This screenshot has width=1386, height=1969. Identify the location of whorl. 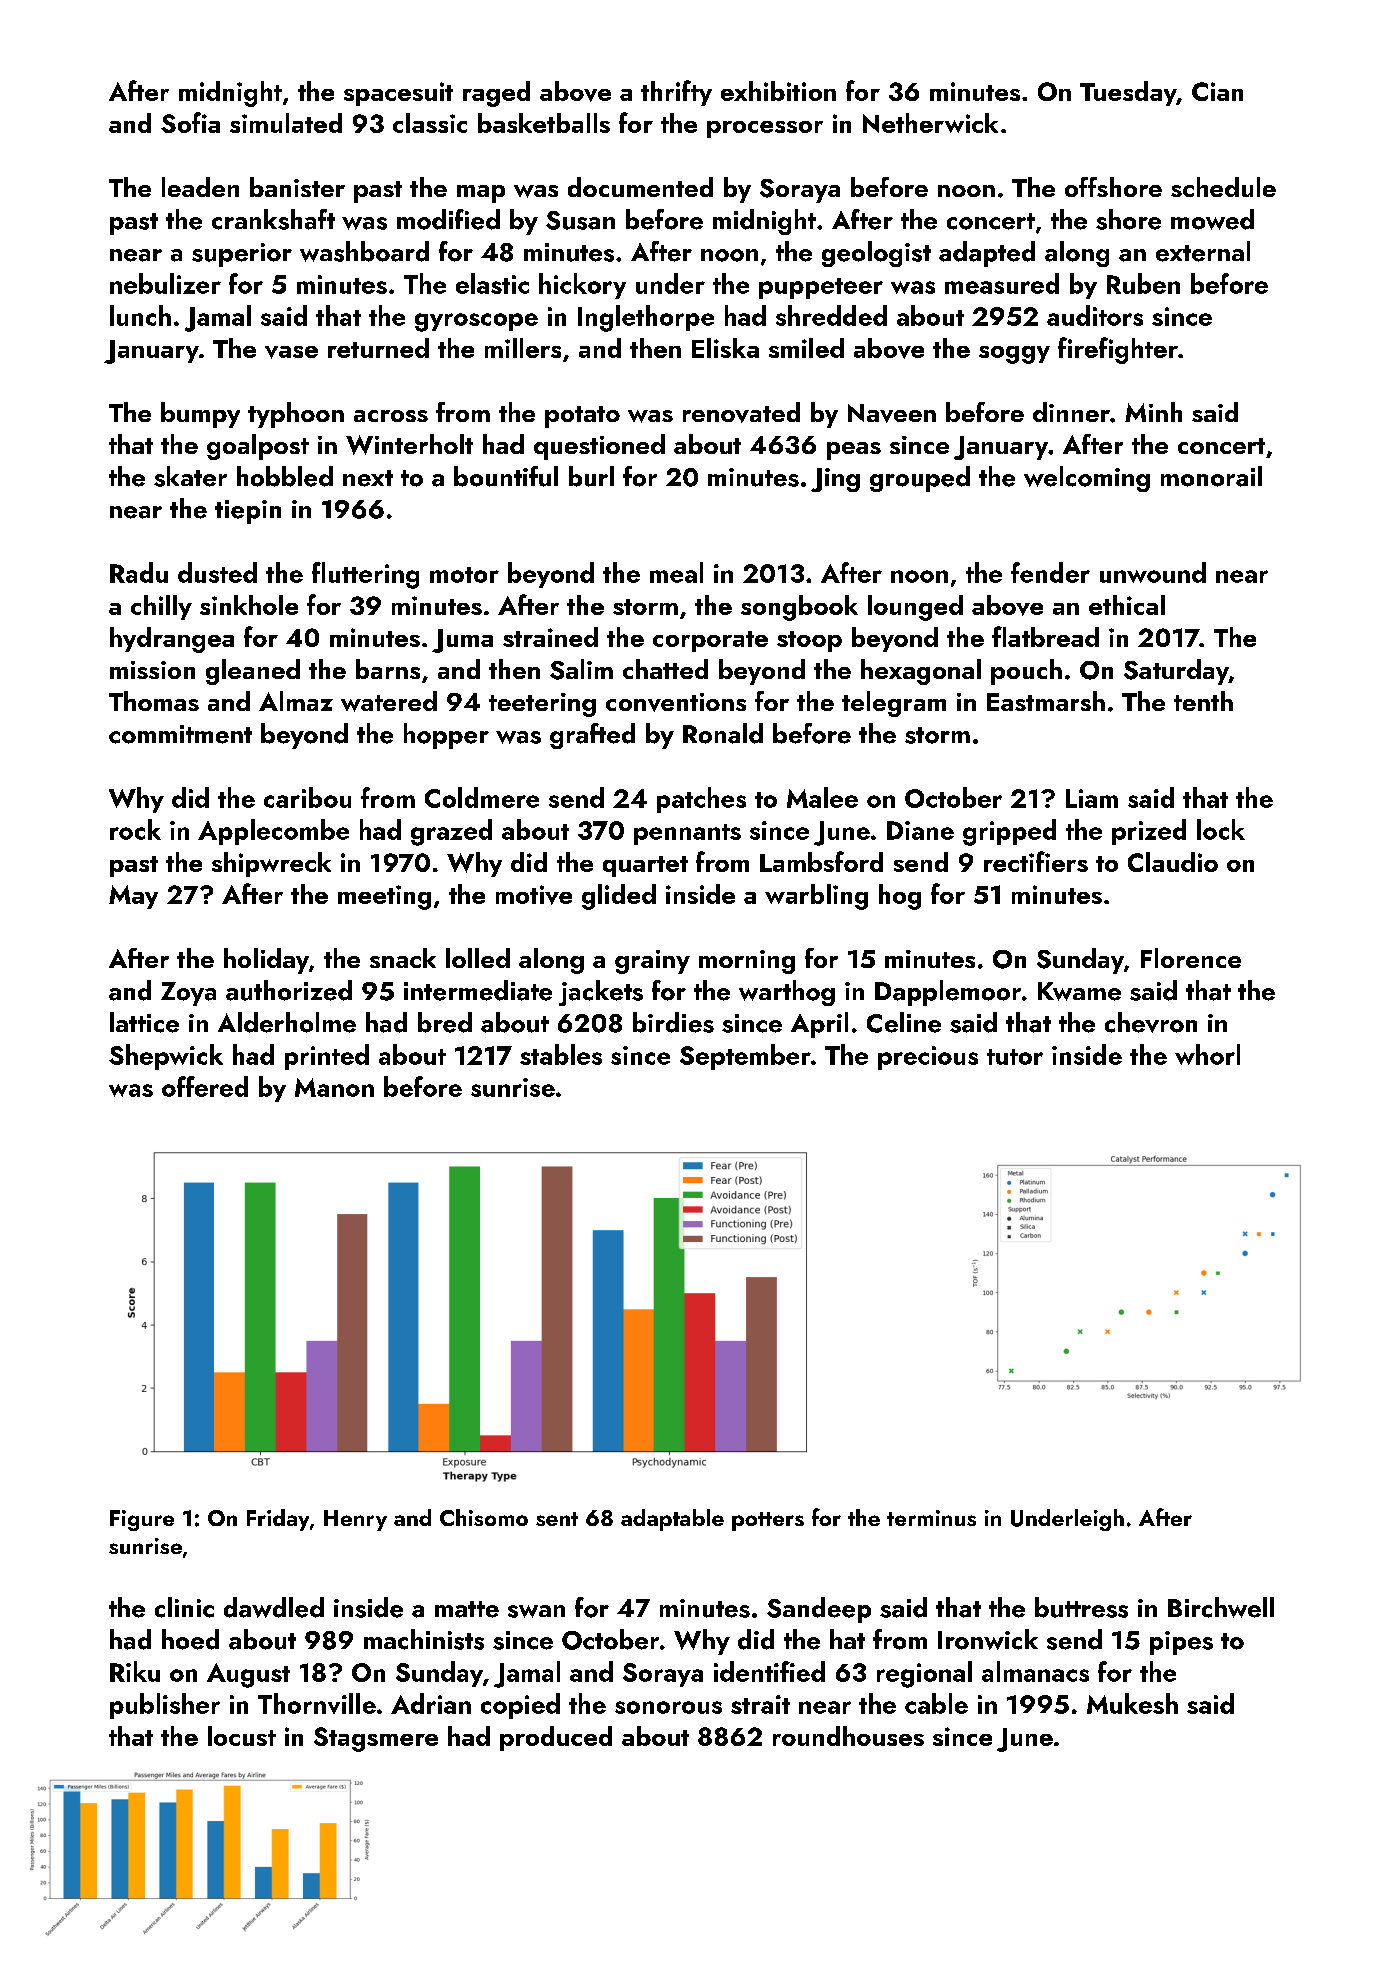
(1207, 1054).
